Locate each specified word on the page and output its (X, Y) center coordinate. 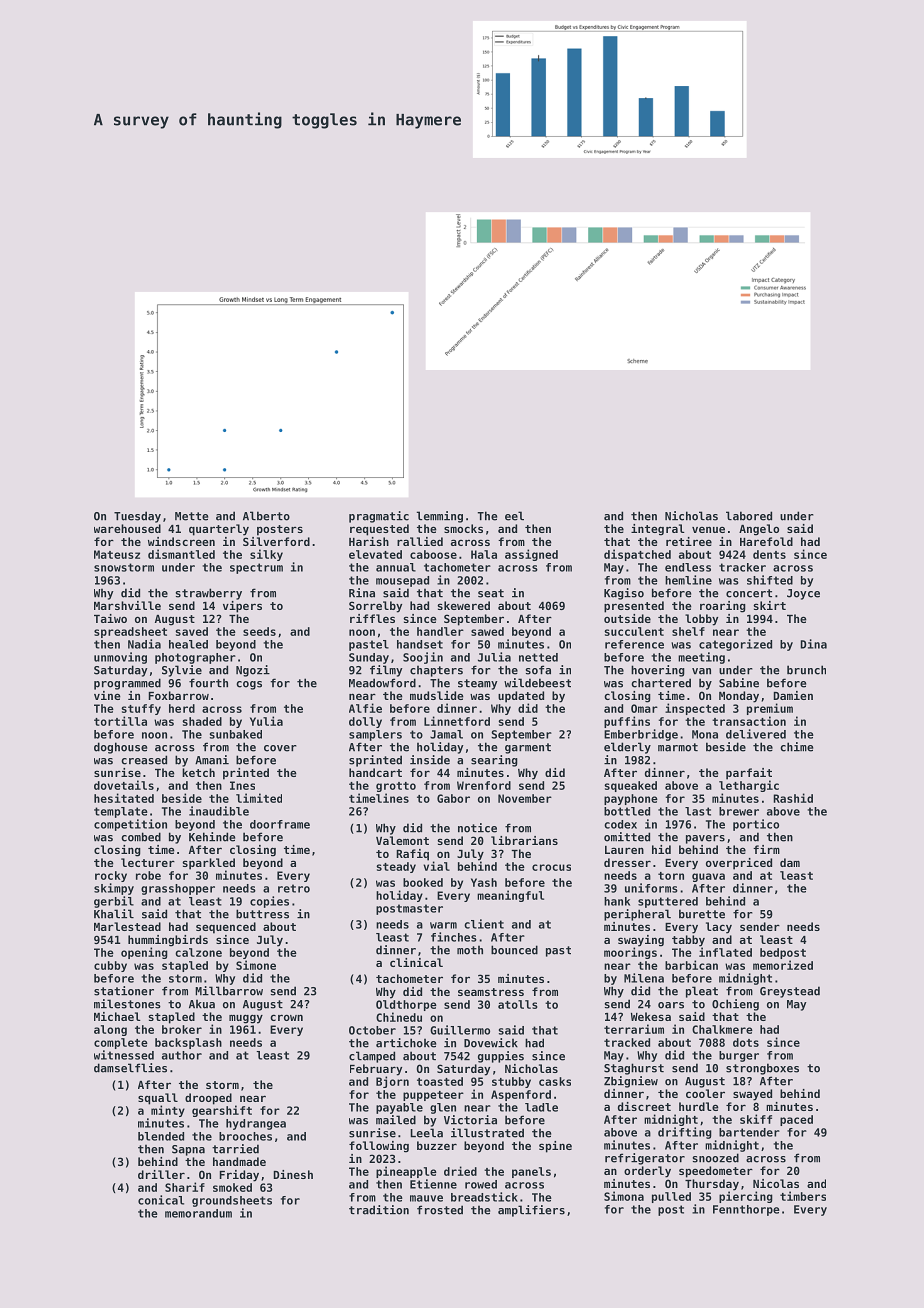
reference (634, 644)
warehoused (127, 528)
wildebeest (537, 683)
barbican (691, 965)
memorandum (198, 1213)
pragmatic (379, 517)
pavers (705, 839)
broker (182, 1029)
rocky (111, 876)
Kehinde (212, 837)
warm (443, 925)
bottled (627, 811)
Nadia (144, 644)
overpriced (739, 864)
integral (658, 530)
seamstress (491, 992)
